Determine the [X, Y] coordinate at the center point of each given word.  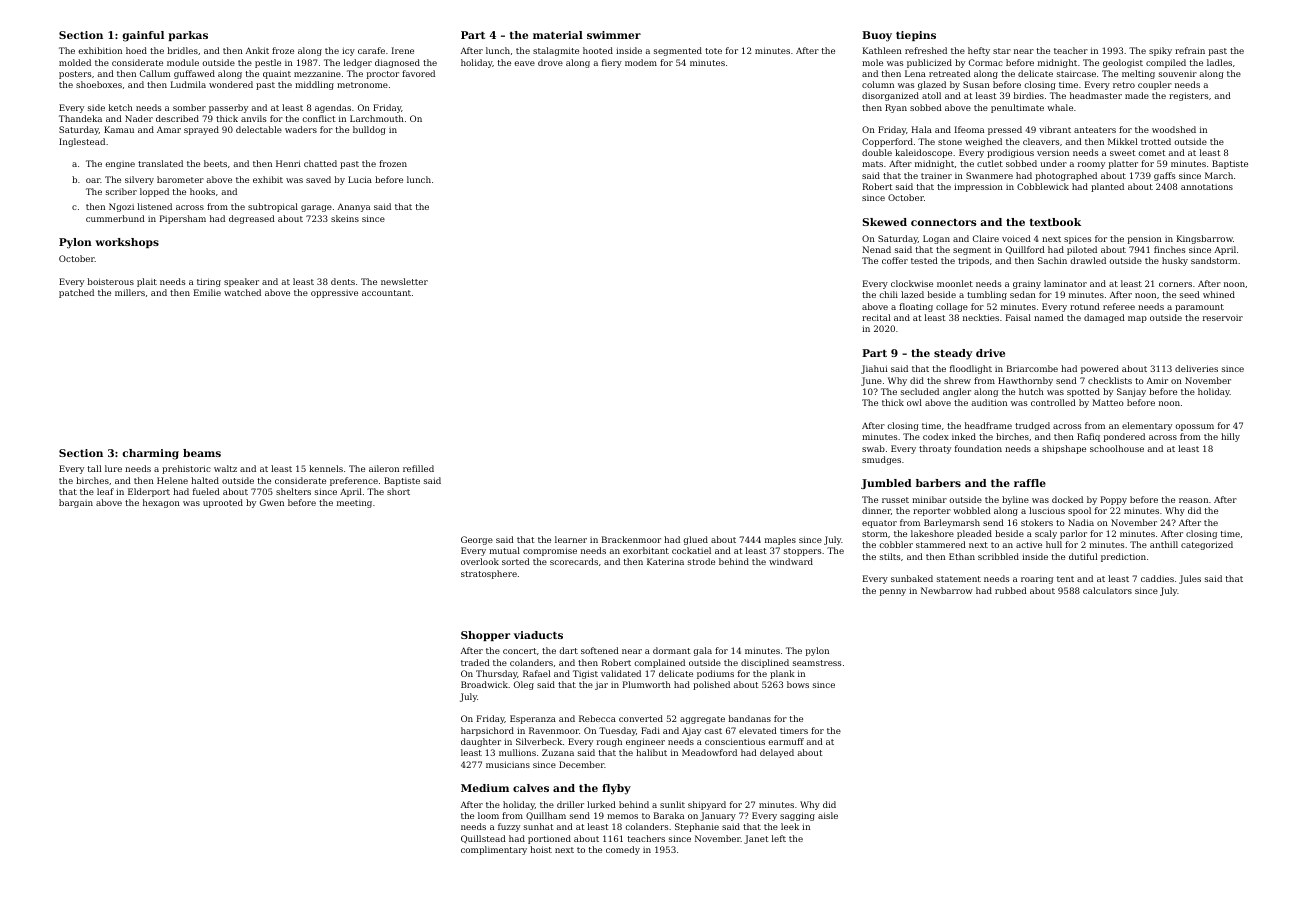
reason [1193, 500]
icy [348, 51]
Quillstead [483, 839]
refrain [1190, 50]
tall [94, 468]
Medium [485, 788]
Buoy [877, 36]
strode [701, 561]
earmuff [786, 741]
